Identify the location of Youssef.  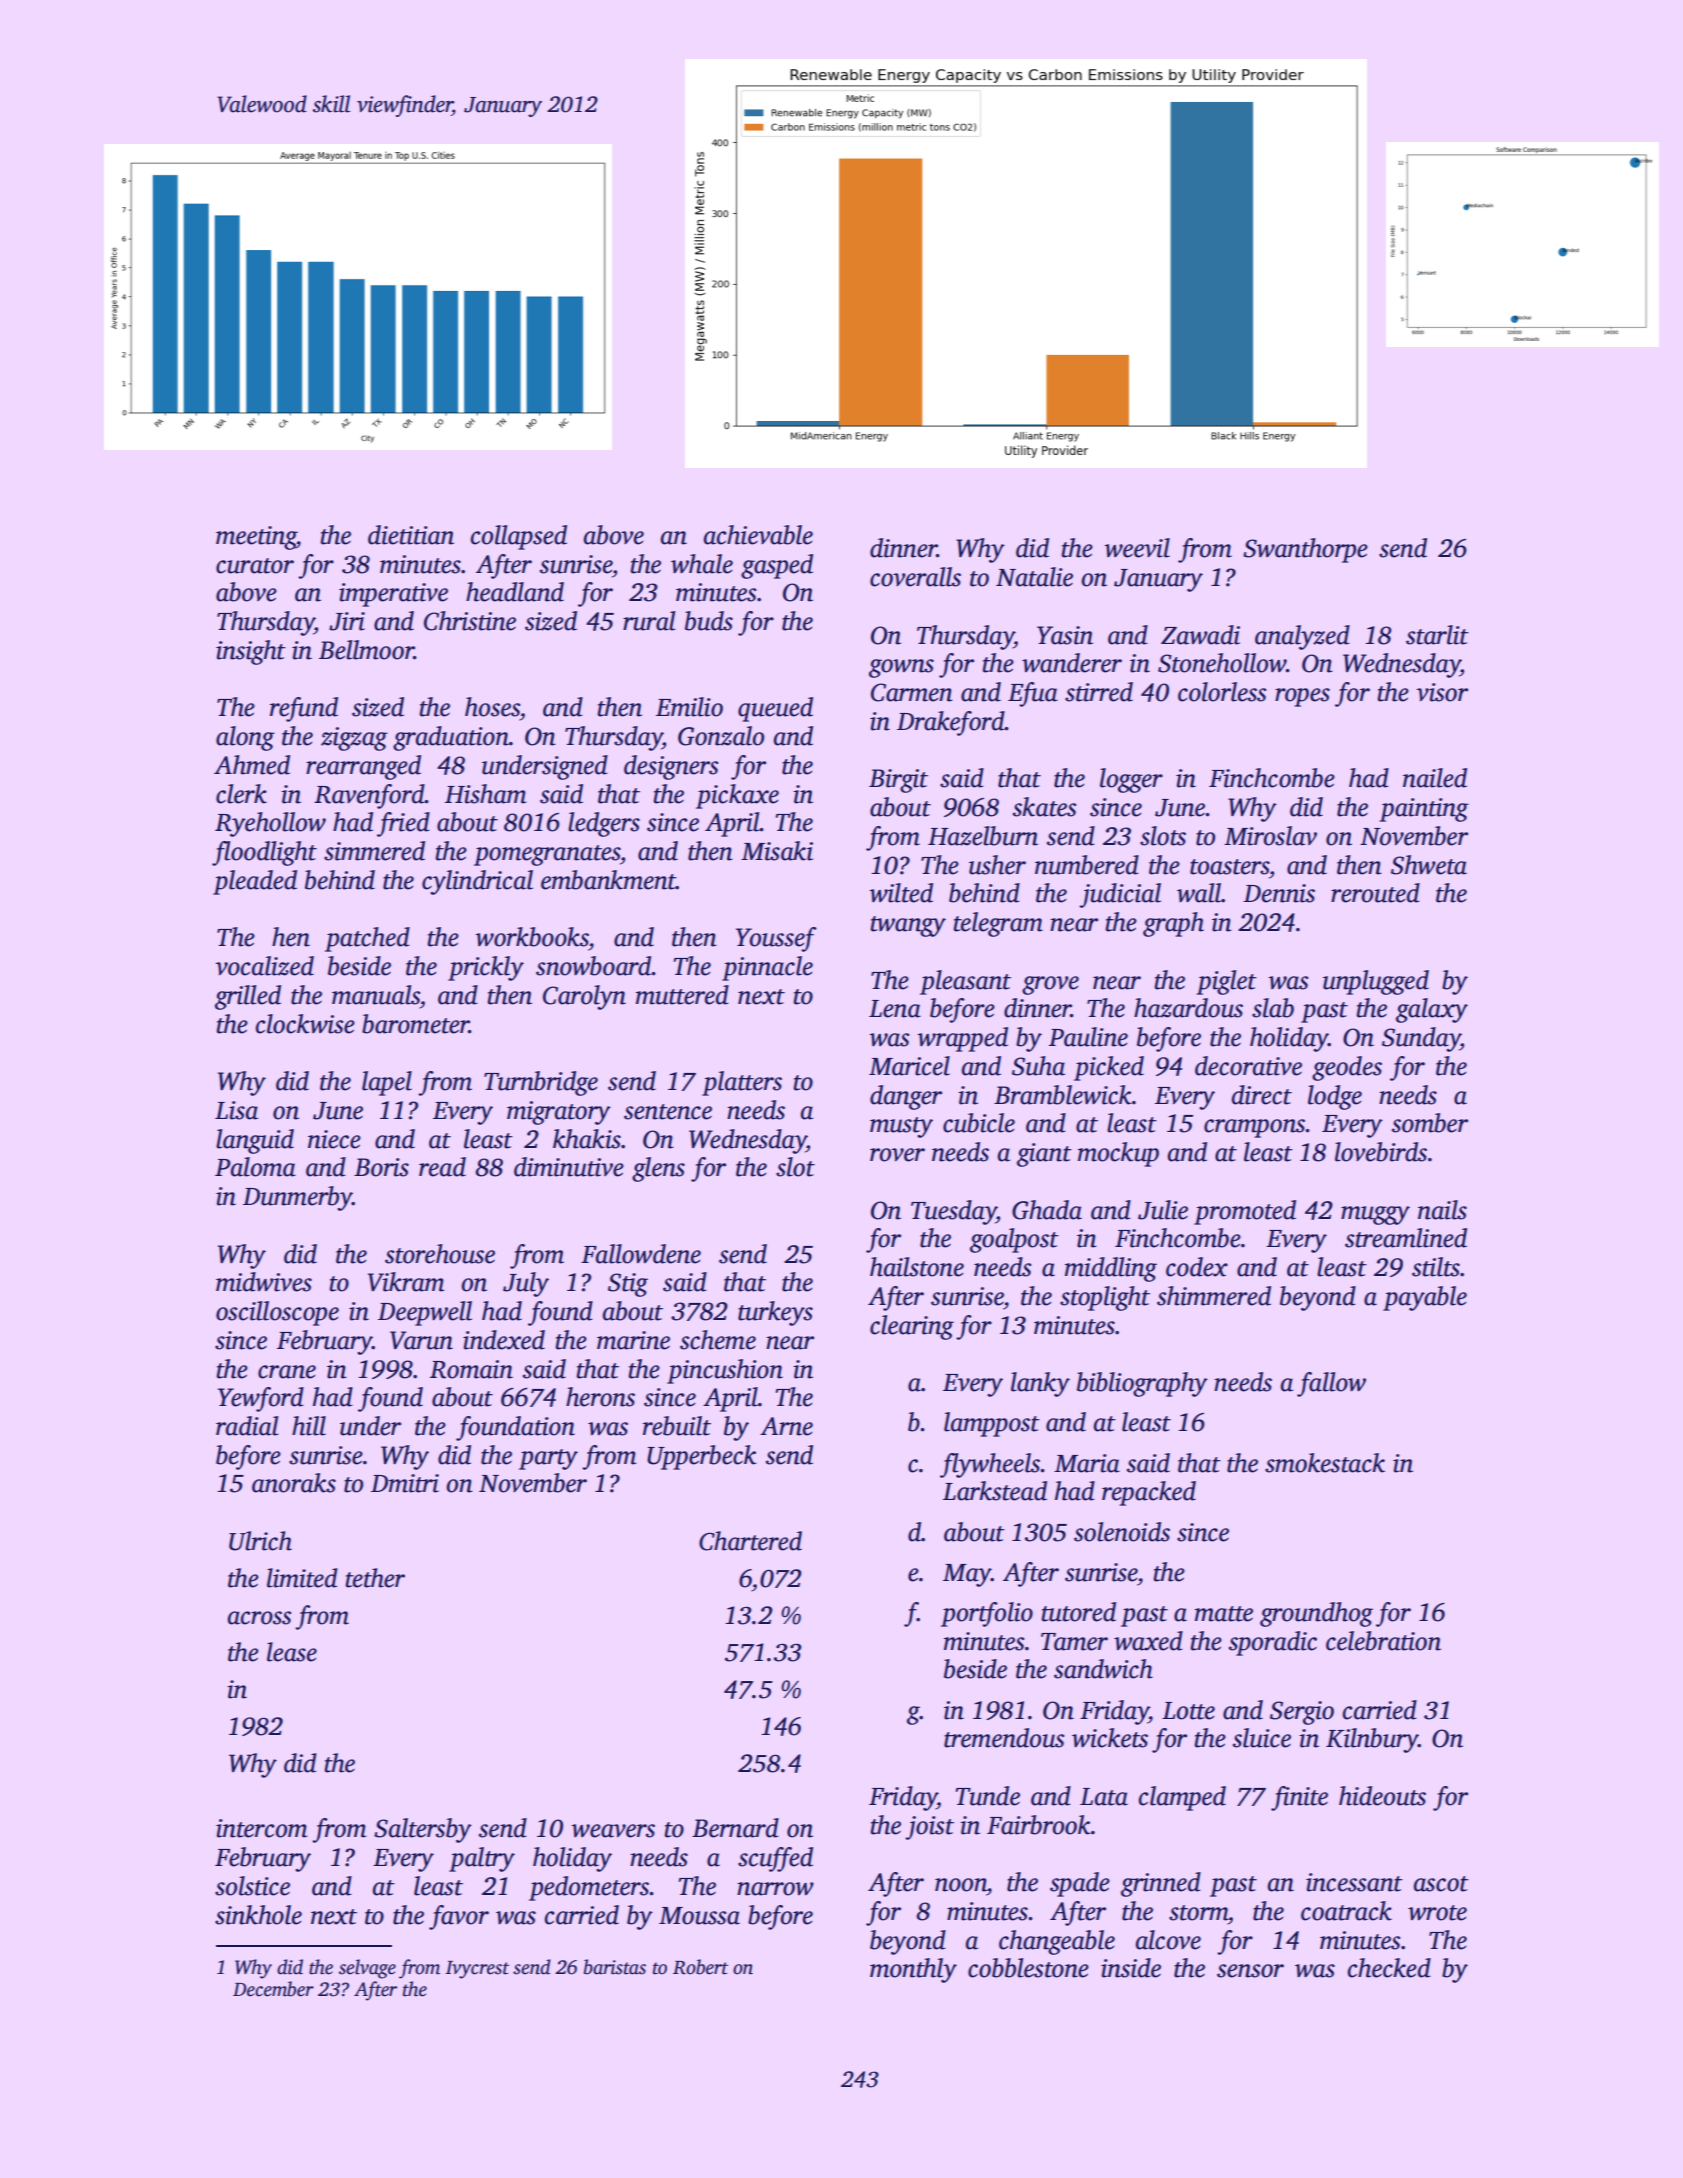
(776, 939).
